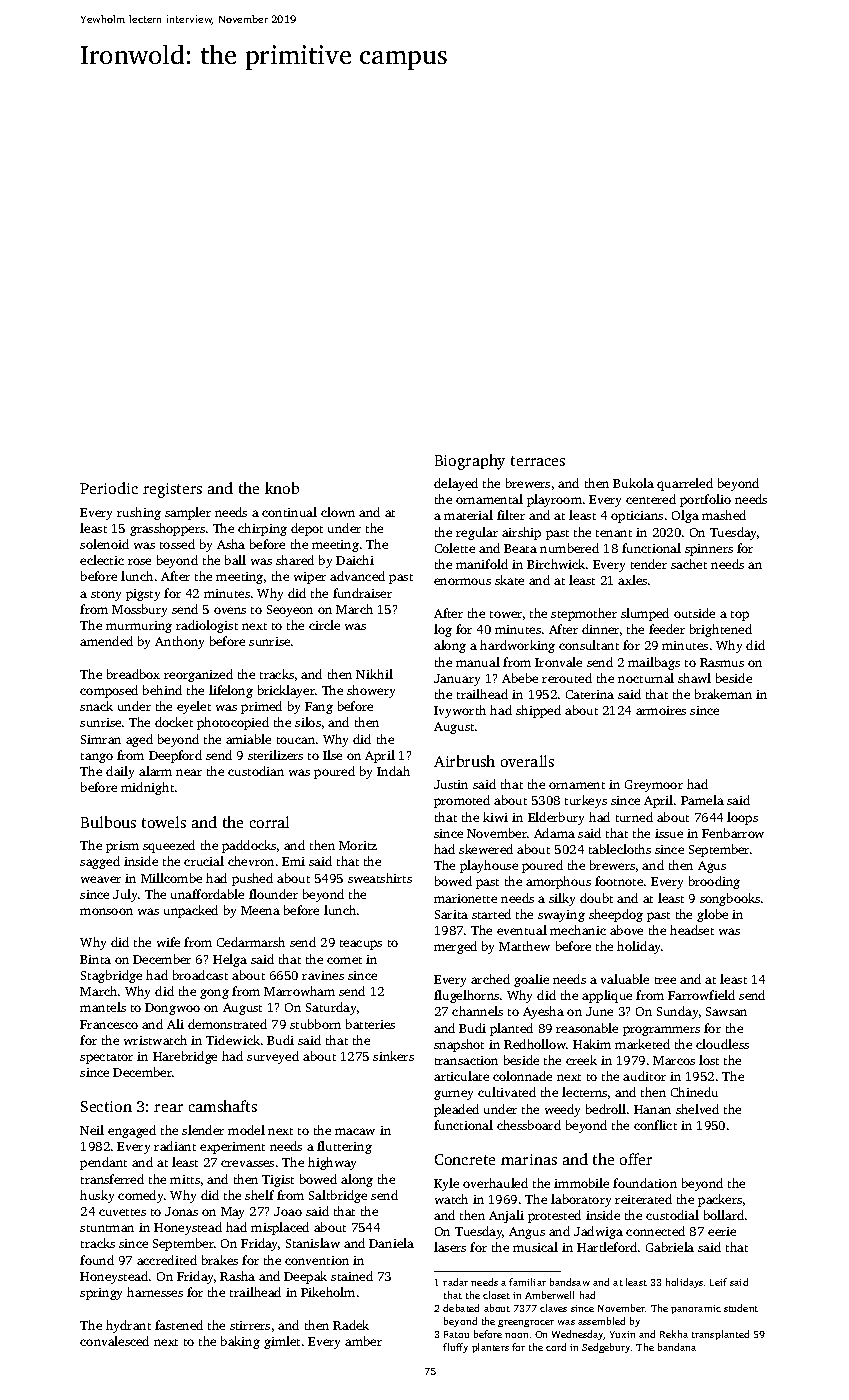 This screenshot has height=1400, width=849. I want to click on chessboard, so click(529, 1125).
